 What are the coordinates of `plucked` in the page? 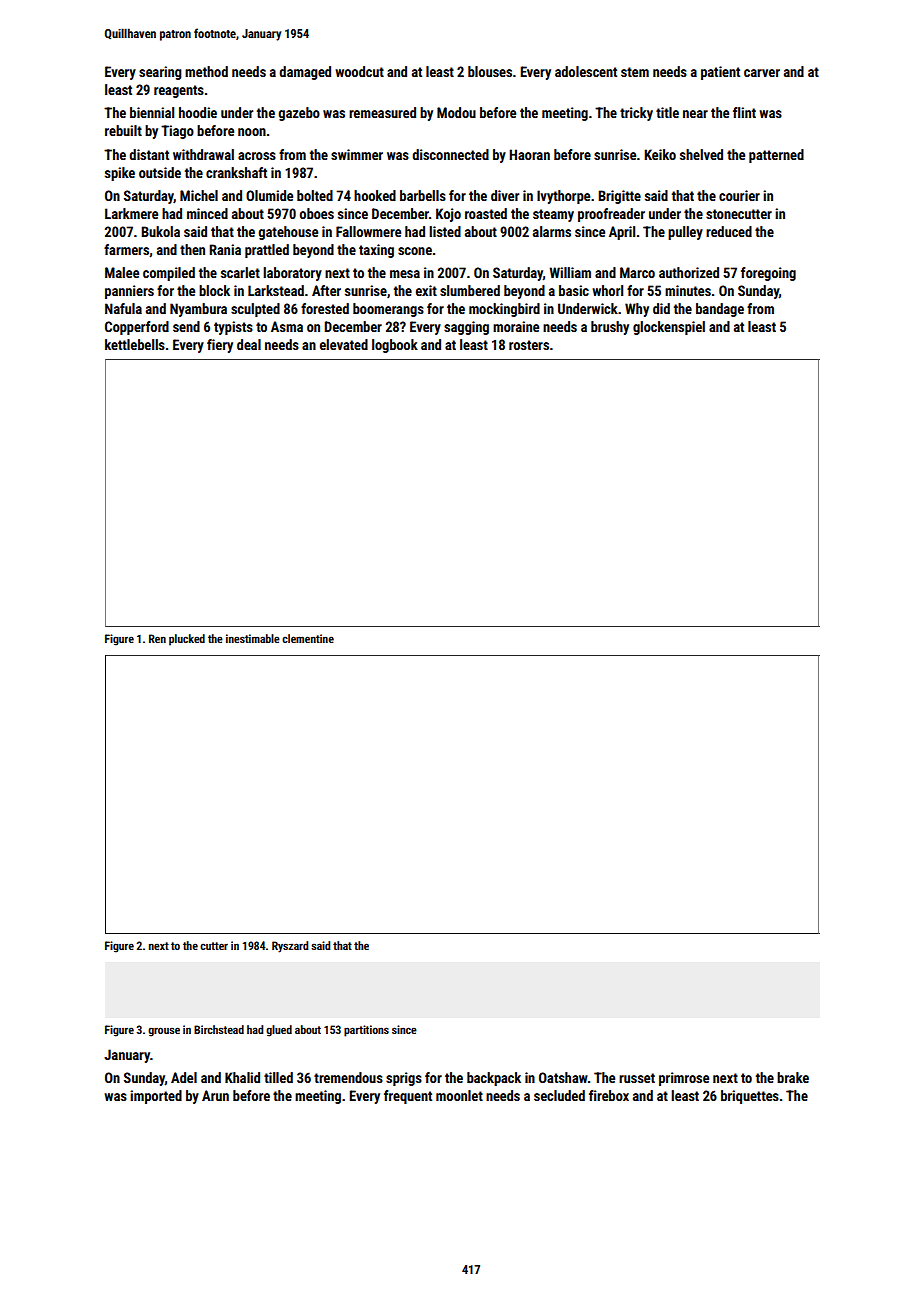 It's located at (187, 640).
